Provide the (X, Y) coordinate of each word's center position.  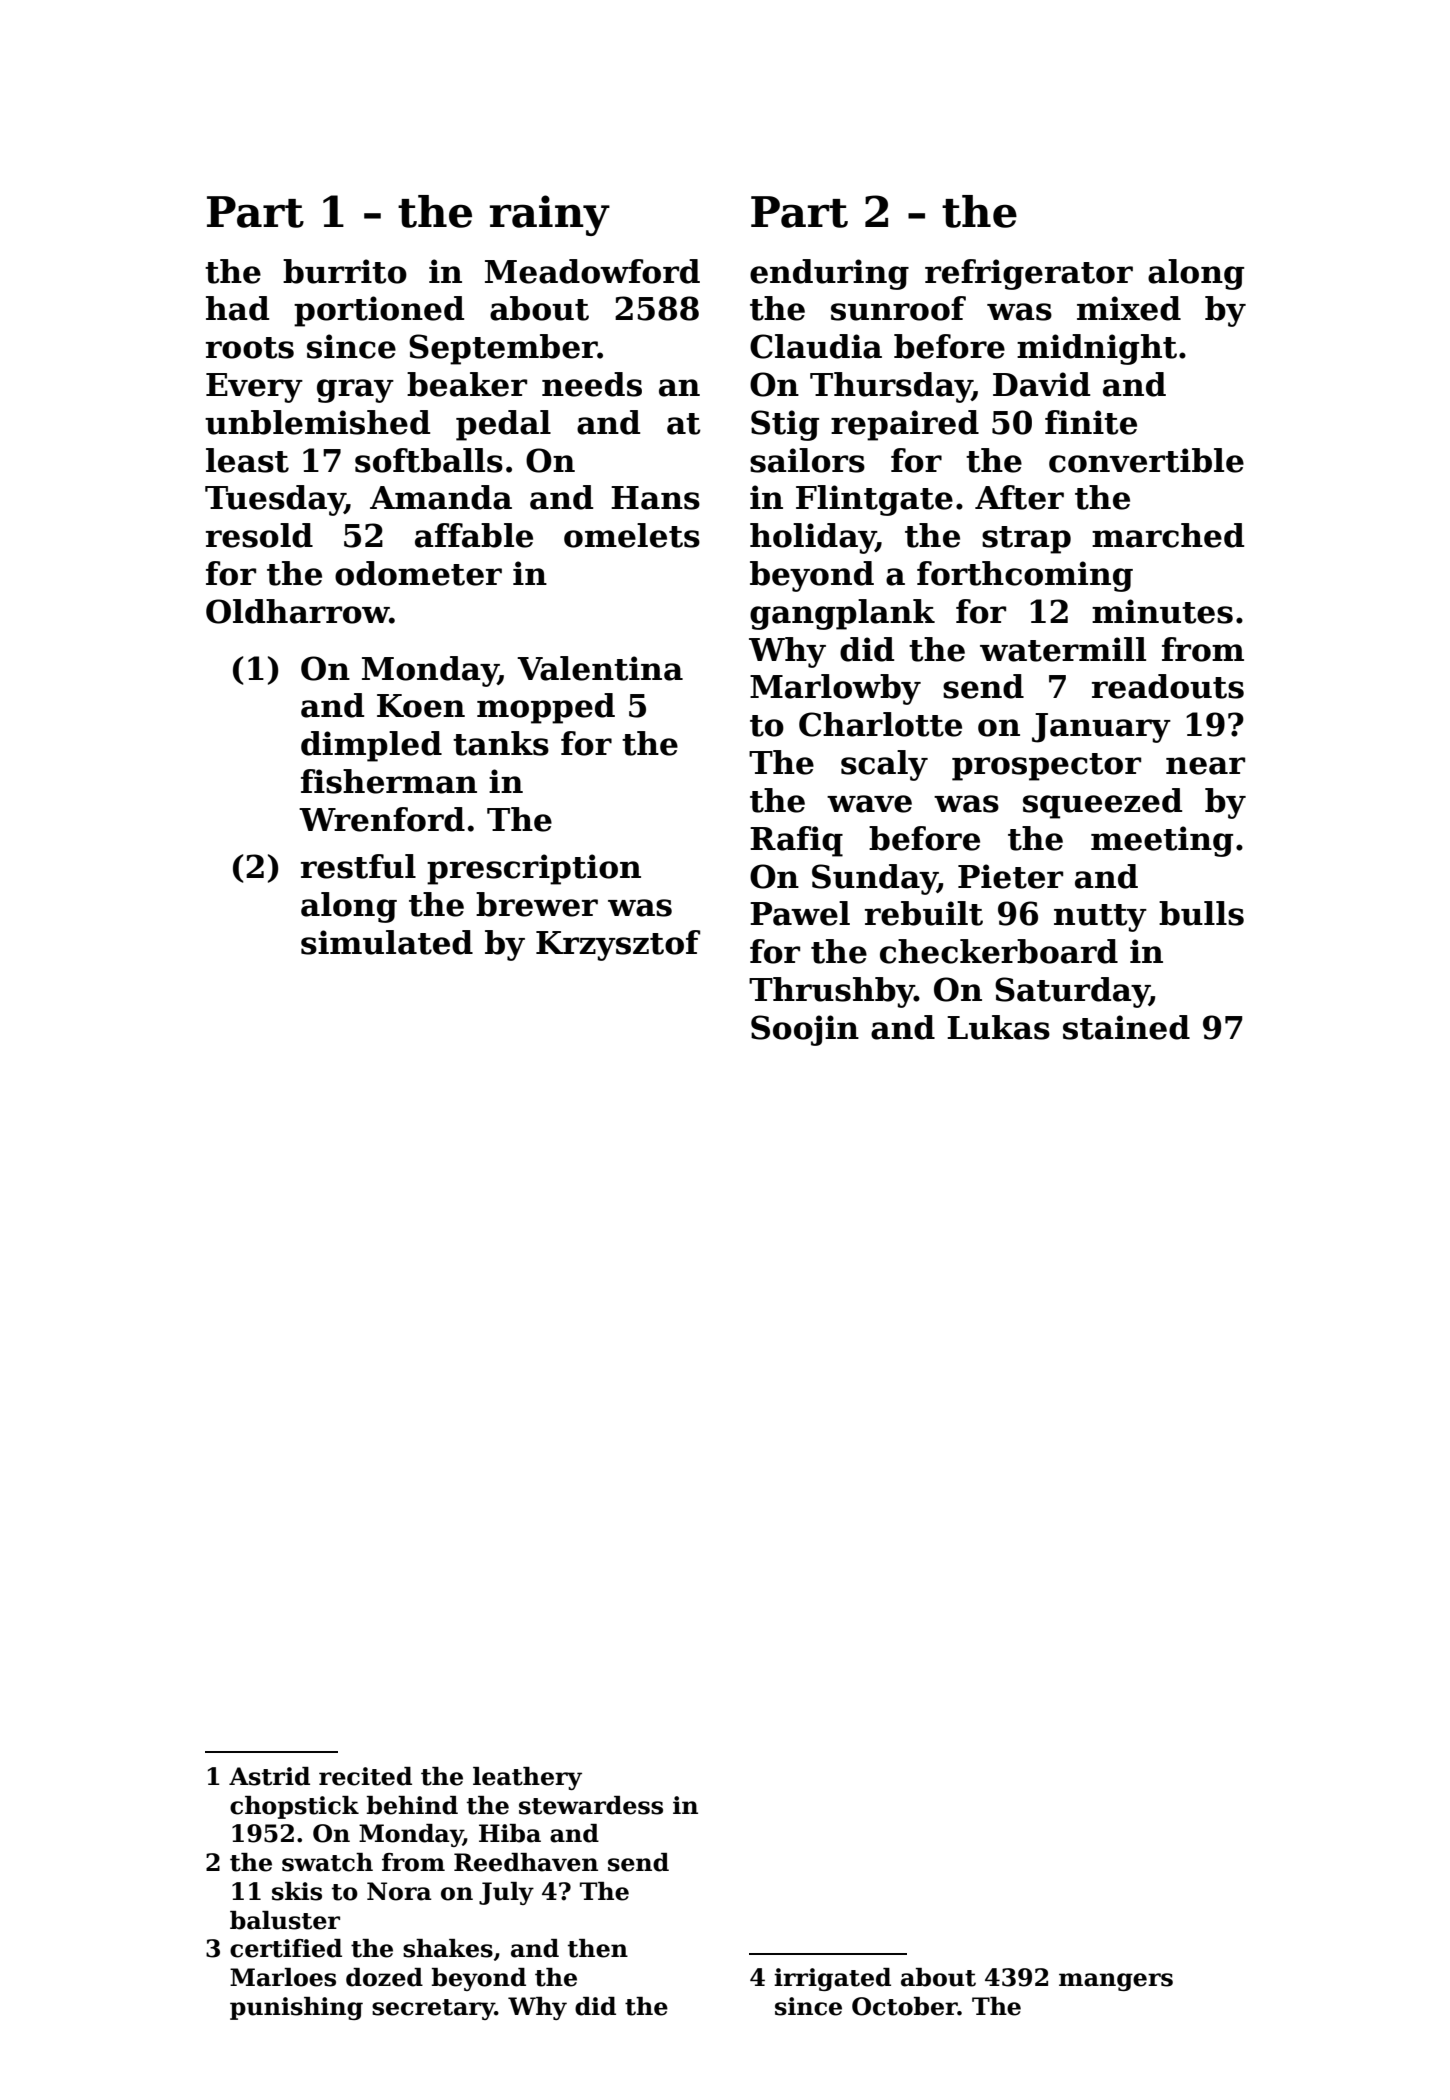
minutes (1162, 611)
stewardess (591, 1805)
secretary (433, 2009)
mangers (1116, 1982)
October (905, 2006)
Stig (785, 425)
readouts (1168, 686)
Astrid (269, 1776)
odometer (418, 573)
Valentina (600, 668)
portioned (379, 311)
